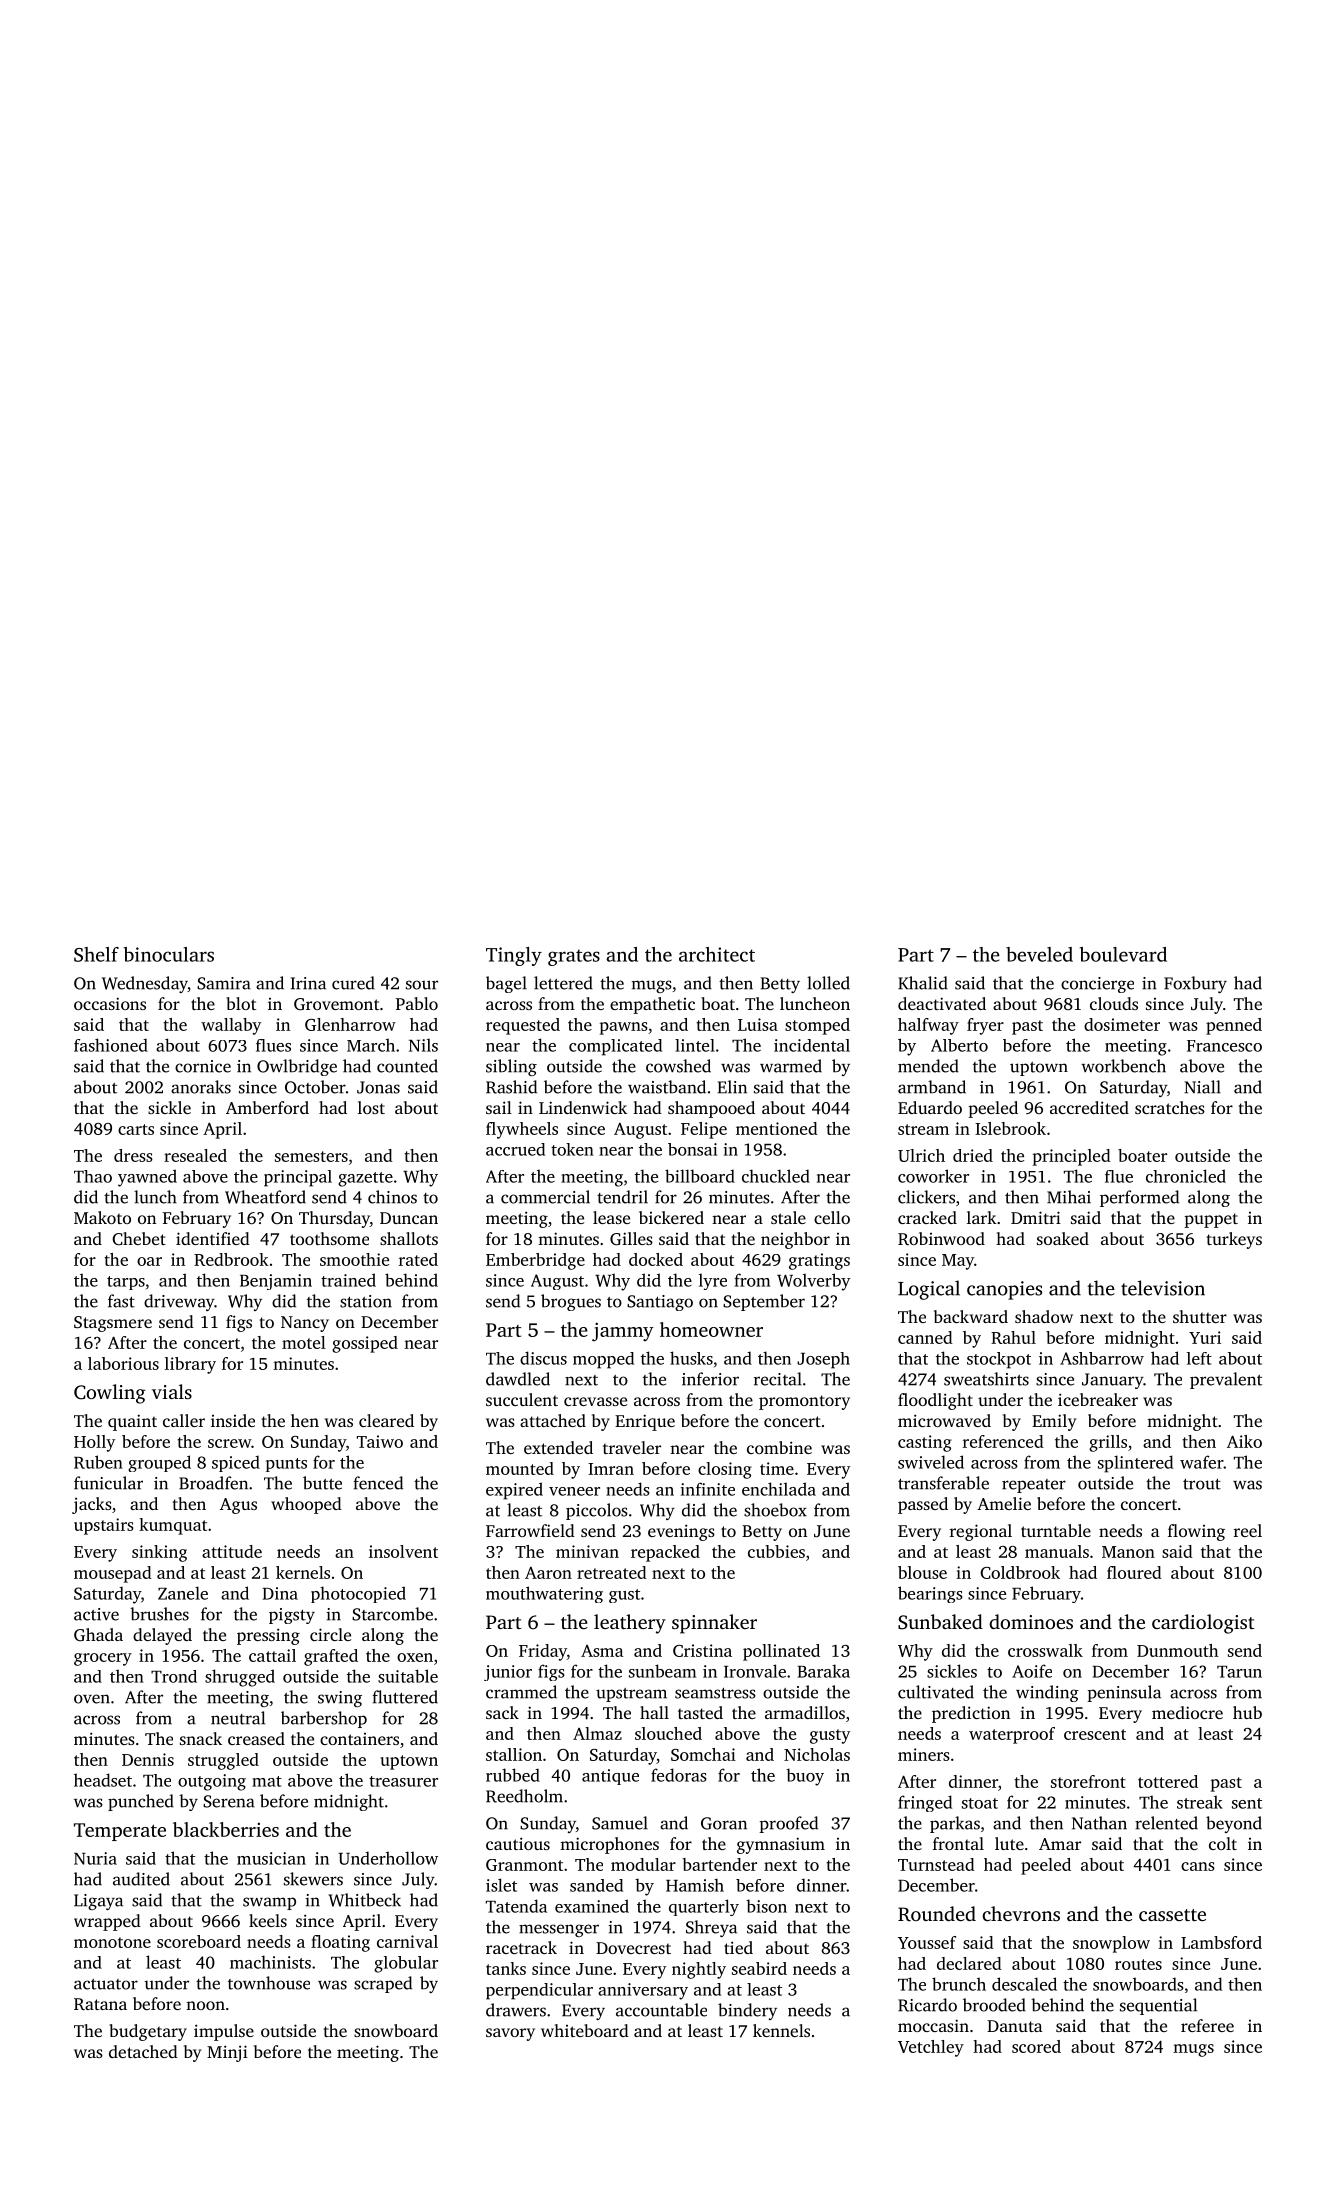  Describe the element at coordinates (1198, 1866) in the image. I see `cans` at that location.
